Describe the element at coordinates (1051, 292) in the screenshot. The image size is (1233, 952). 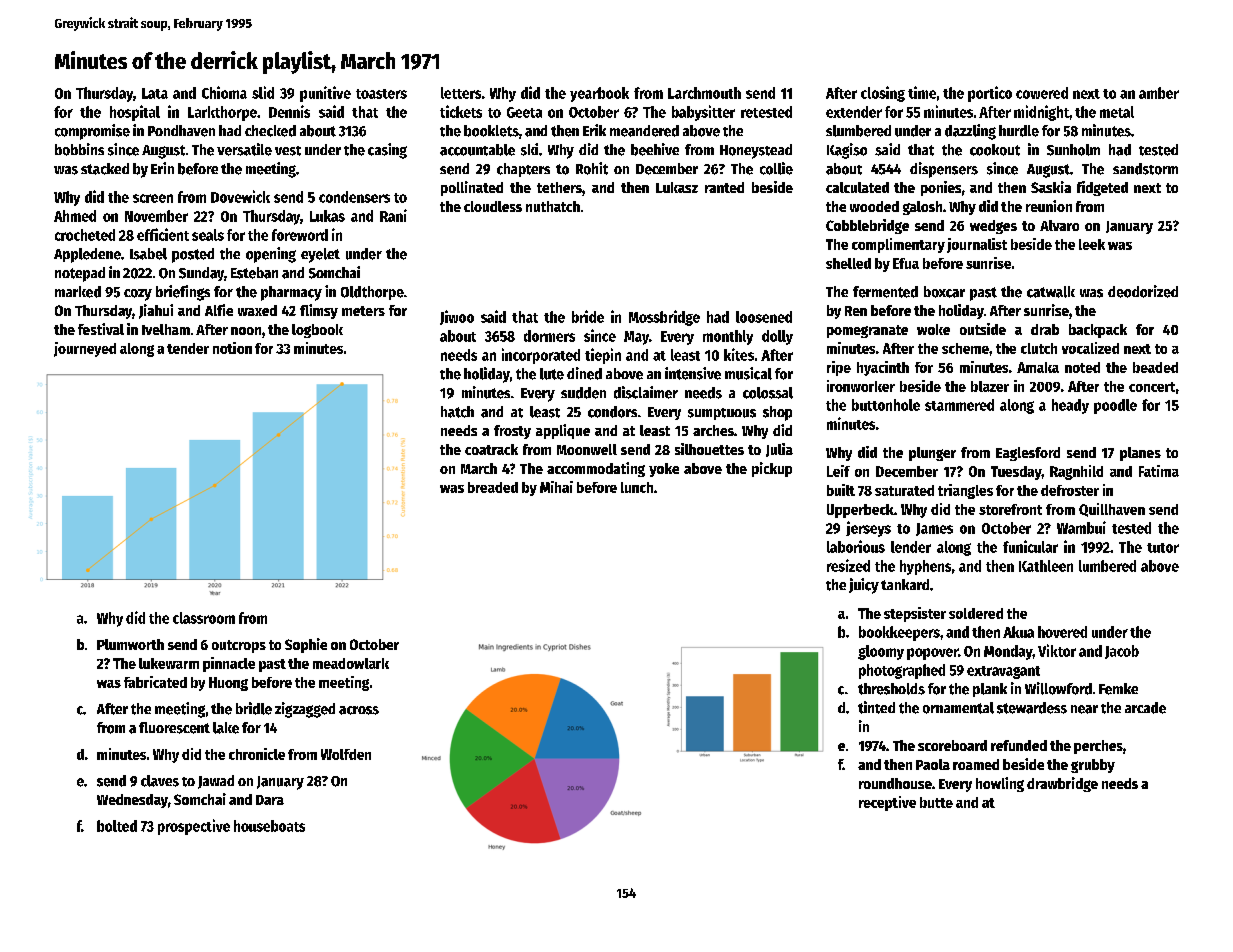
I see `catwalk` at that location.
